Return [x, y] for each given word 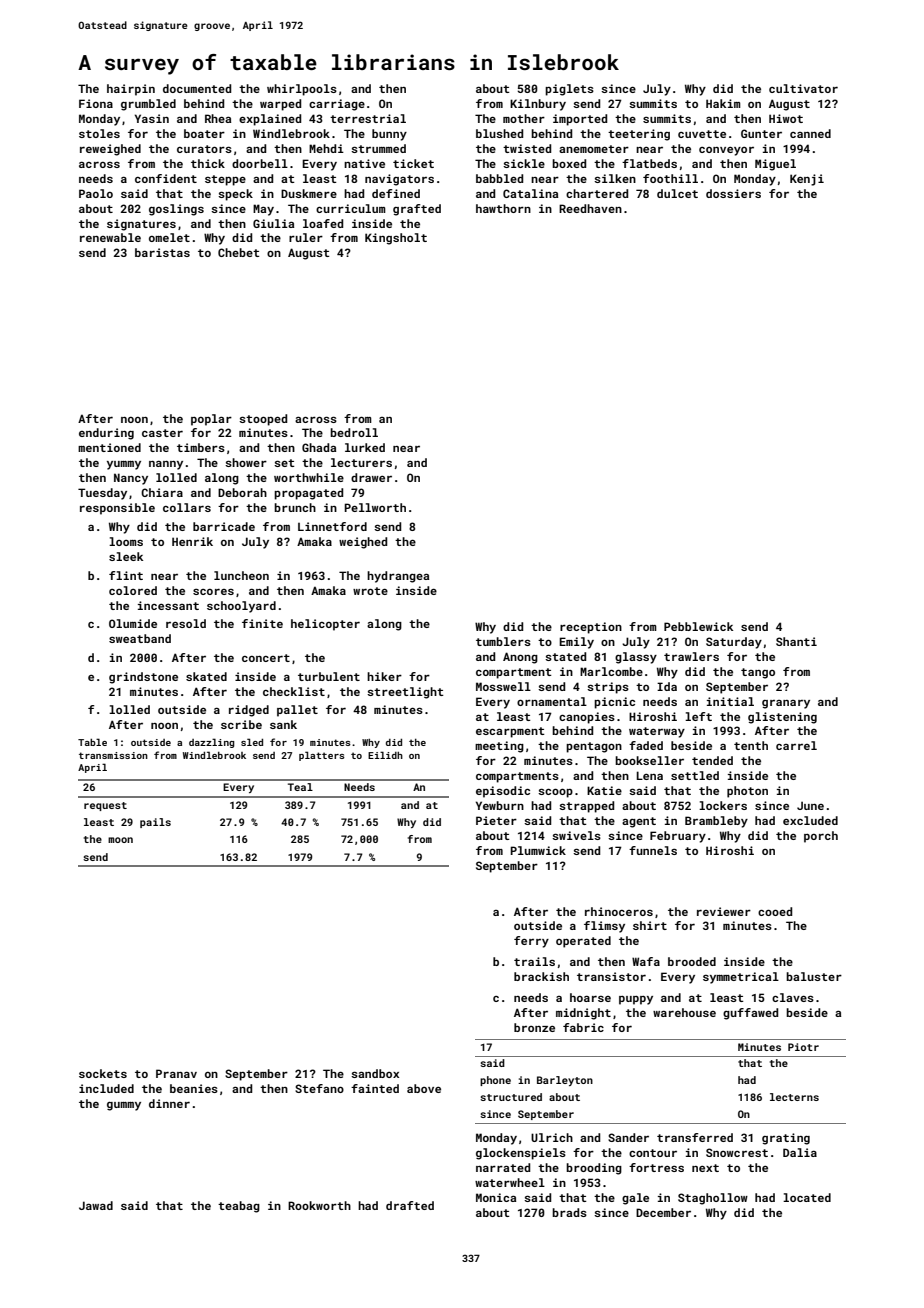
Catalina [530, 193]
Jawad [96, 1205]
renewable [110, 237]
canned [810, 133]
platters [322, 756]
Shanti [796, 641]
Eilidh [385, 755]
